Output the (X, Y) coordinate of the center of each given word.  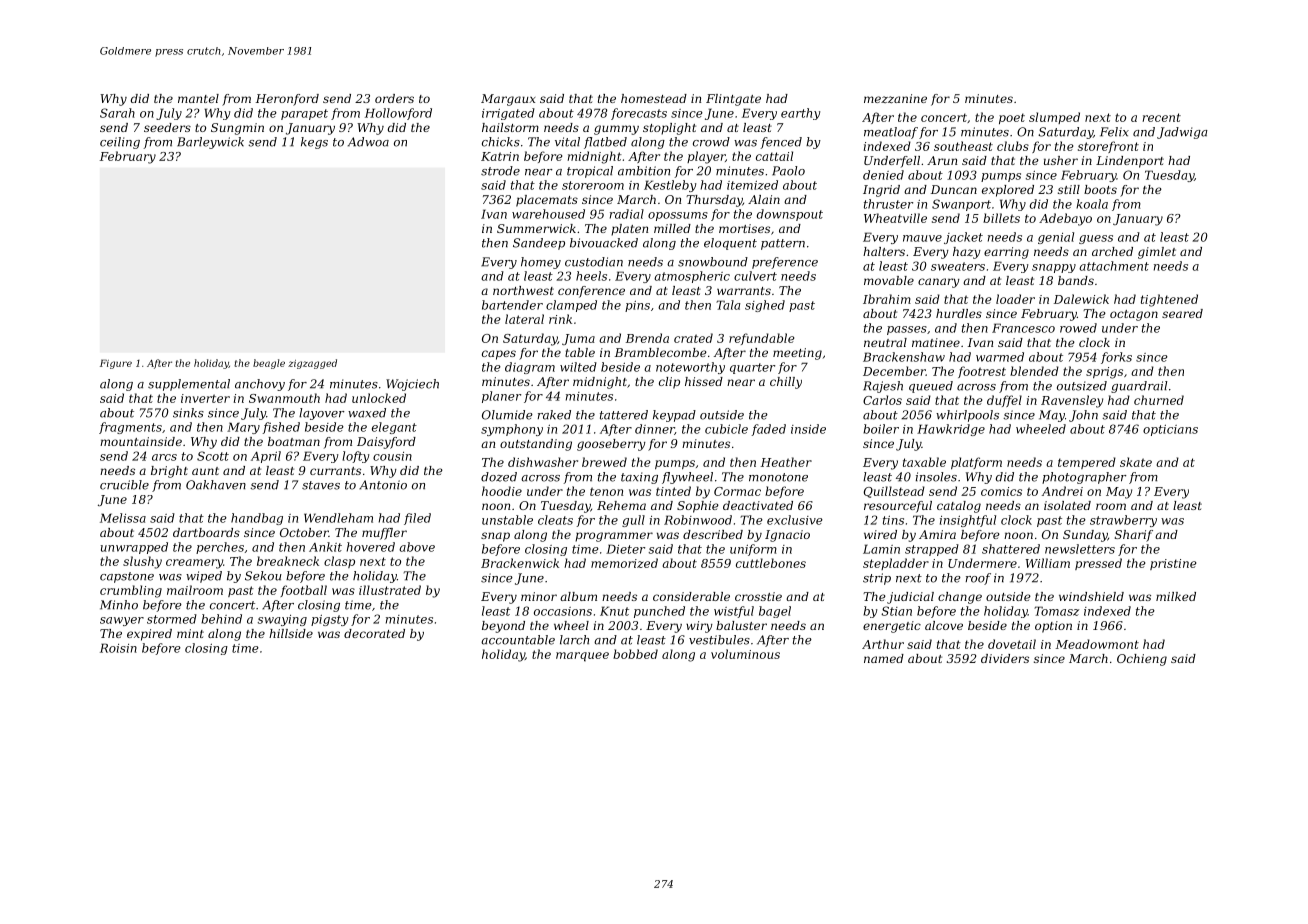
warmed (1000, 357)
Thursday (714, 201)
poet (1012, 118)
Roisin (118, 648)
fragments (130, 428)
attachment (1114, 266)
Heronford (287, 100)
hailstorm (510, 127)
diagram (530, 368)
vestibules (719, 640)
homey (541, 263)
